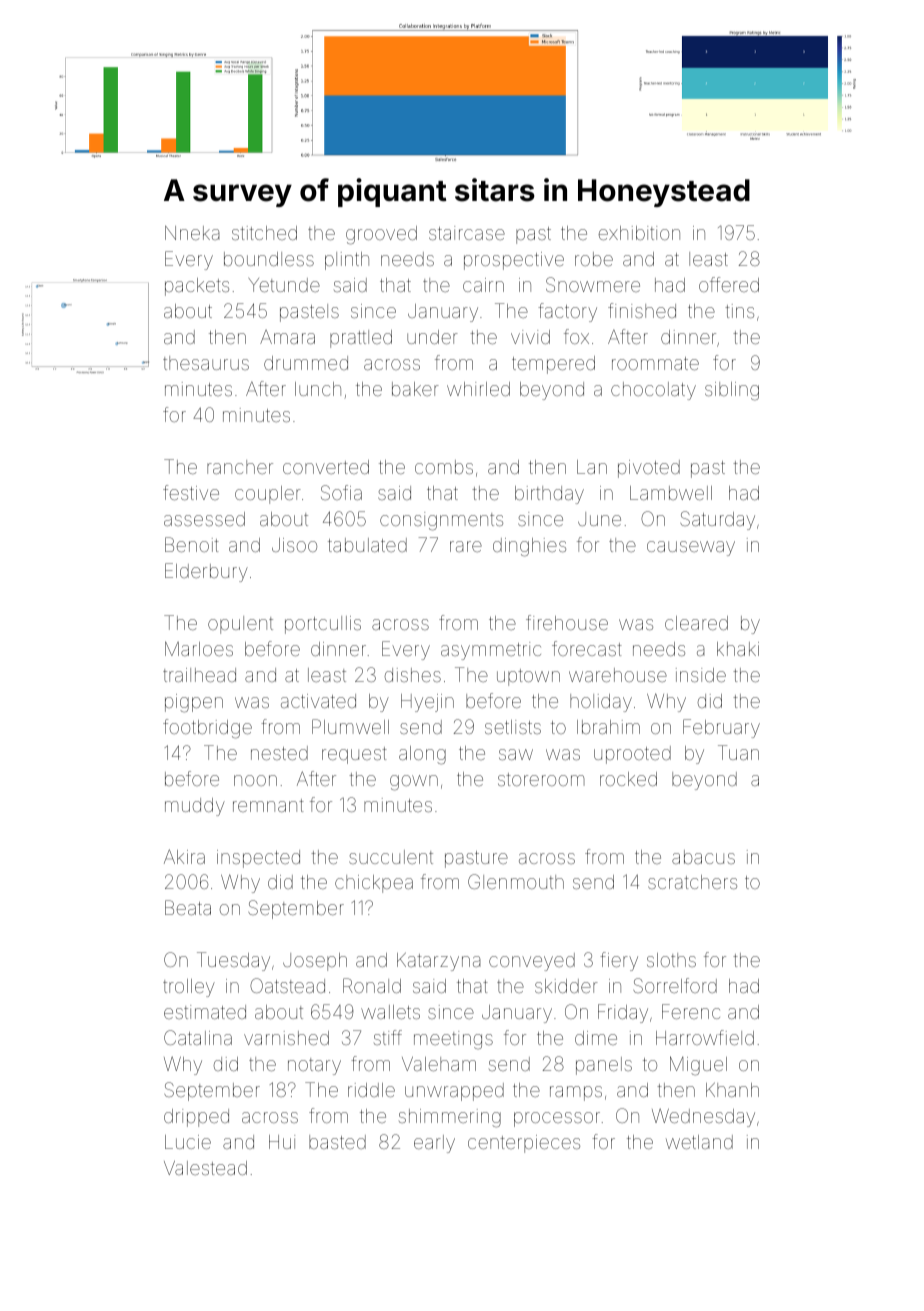 Image resolution: width=924 pixels, height=1311 pixels. I want to click on thesaurus, so click(206, 363).
